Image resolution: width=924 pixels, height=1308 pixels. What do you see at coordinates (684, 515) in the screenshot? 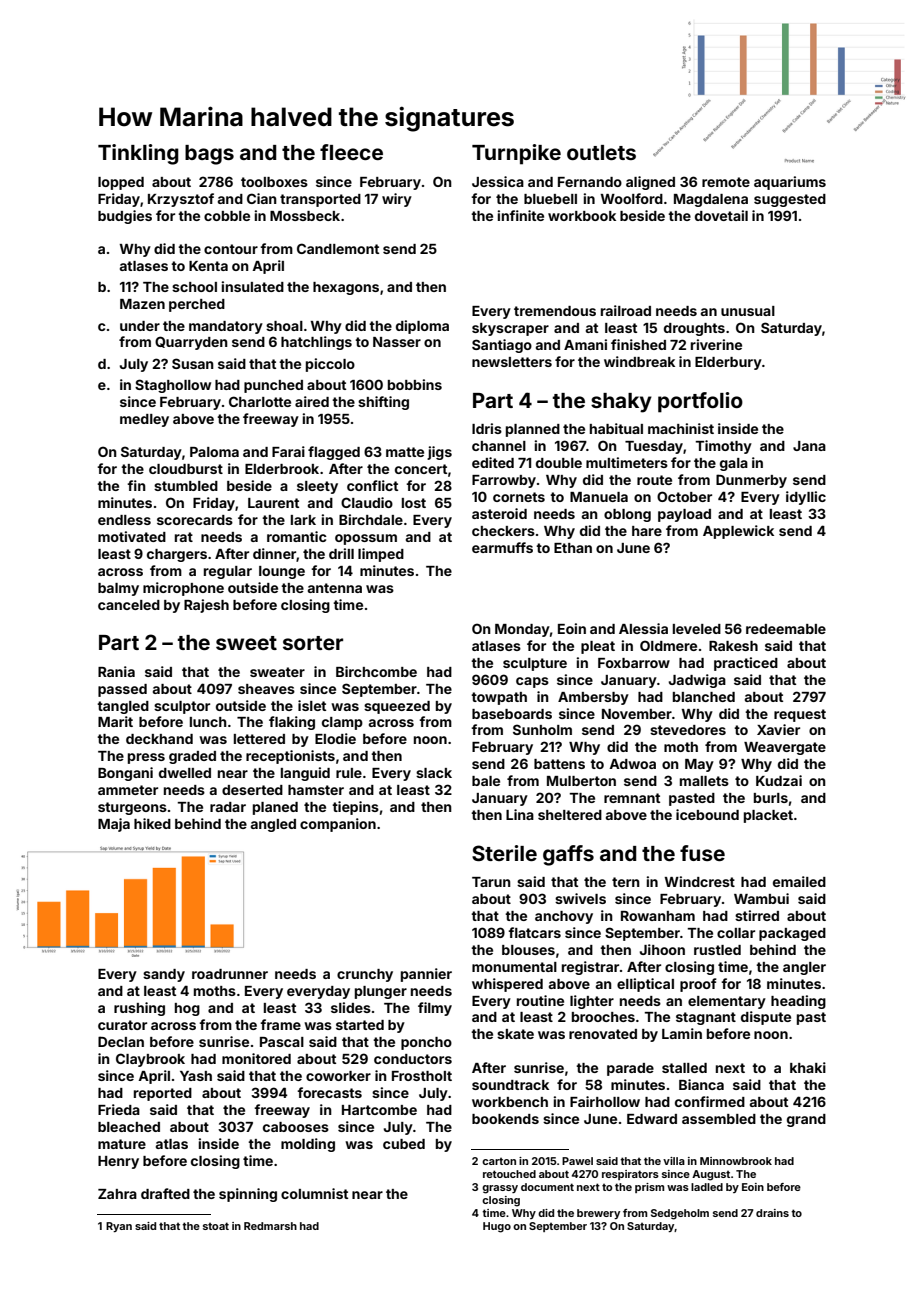
I see `payload` at bounding box center [684, 515].
